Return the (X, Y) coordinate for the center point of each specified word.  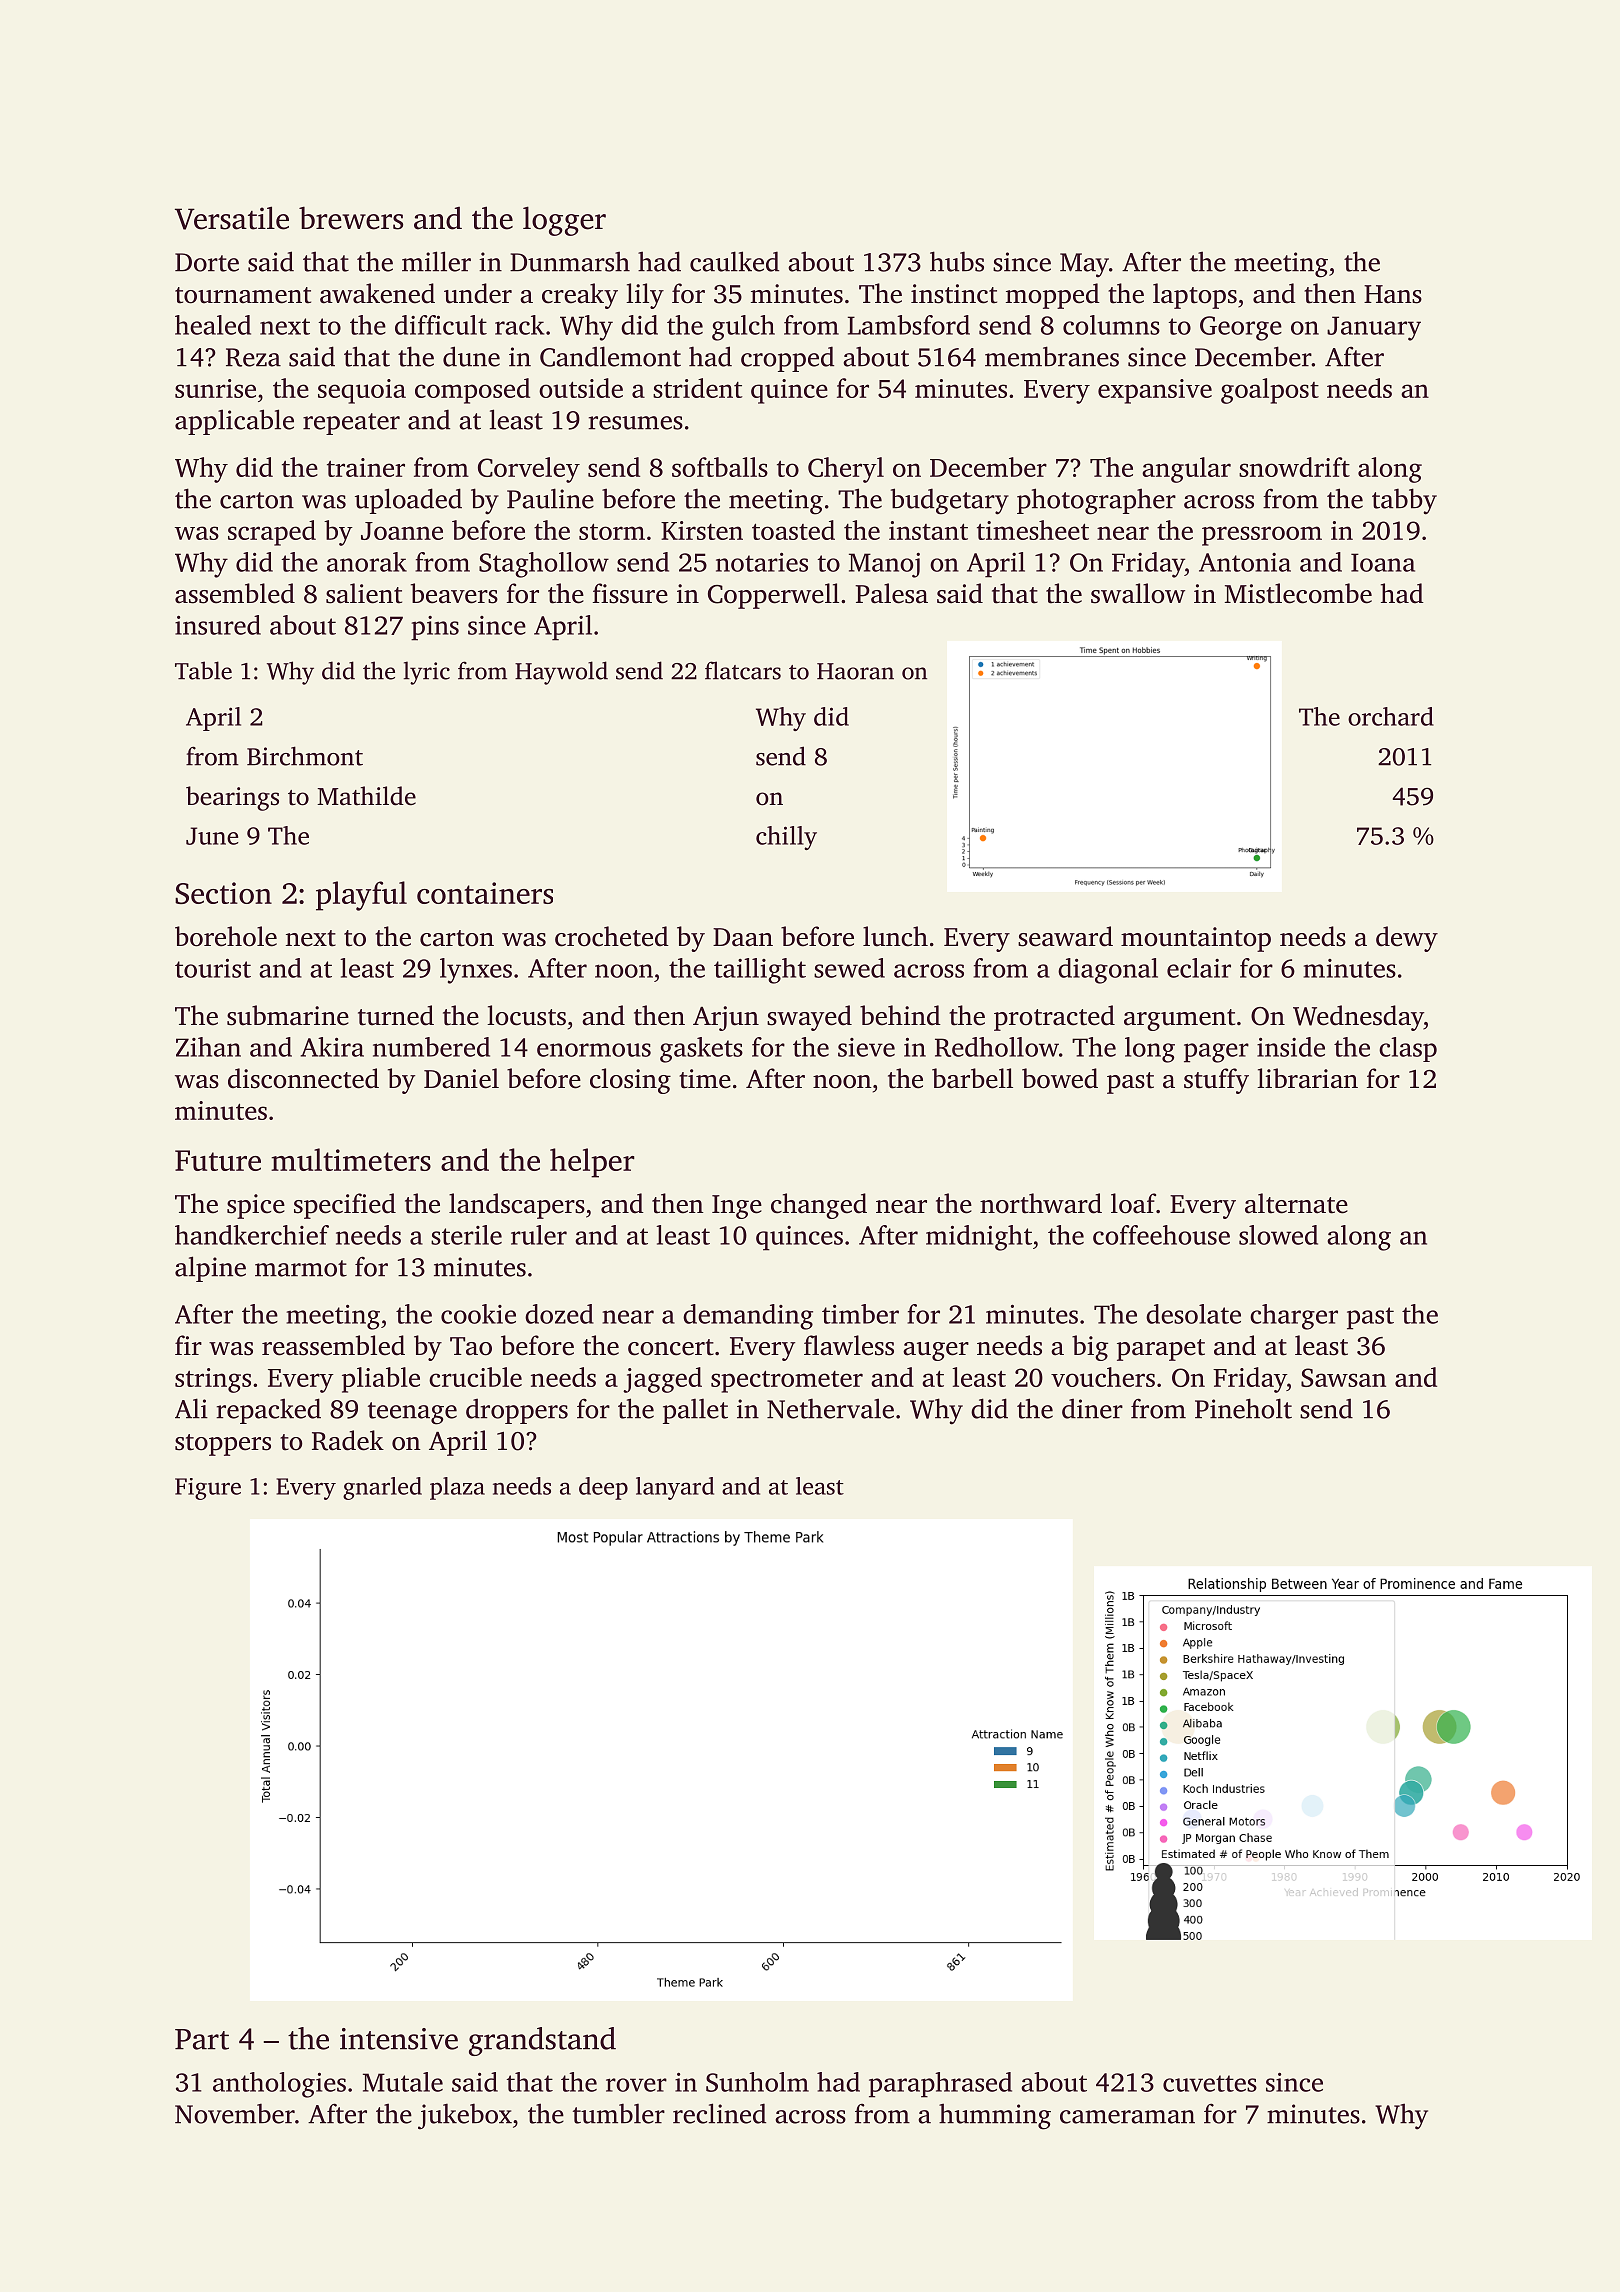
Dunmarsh (570, 261)
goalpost (1270, 391)
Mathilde (366, 796)
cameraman (1127, 2117)
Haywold (561, 673)
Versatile (232, 218)
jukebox (465, 2116)
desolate (1193, 1314)
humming (995, 2116)
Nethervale (830, 1408)
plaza (457, 1488)
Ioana (1383, 562)
